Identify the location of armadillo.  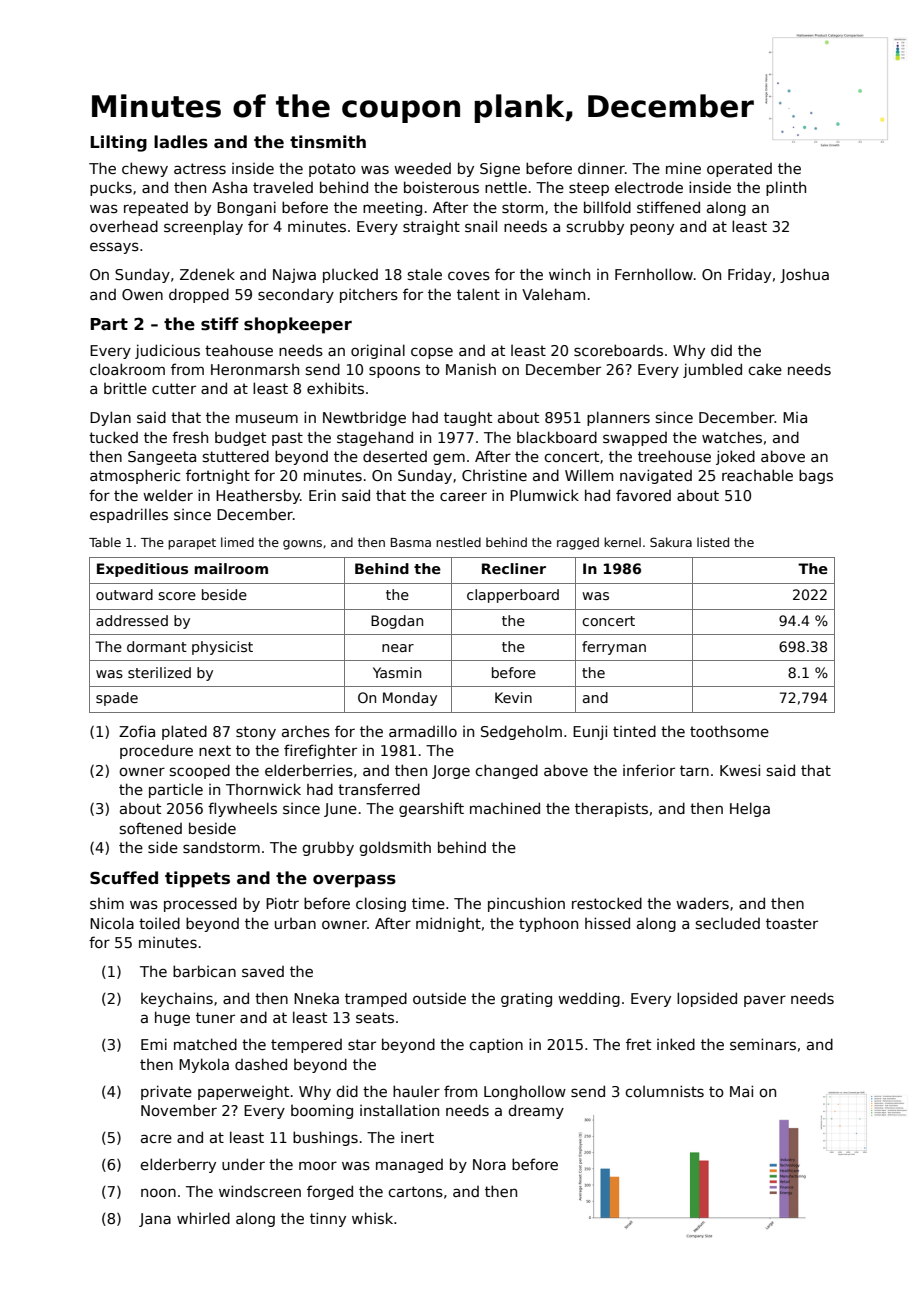
(423, 731).
